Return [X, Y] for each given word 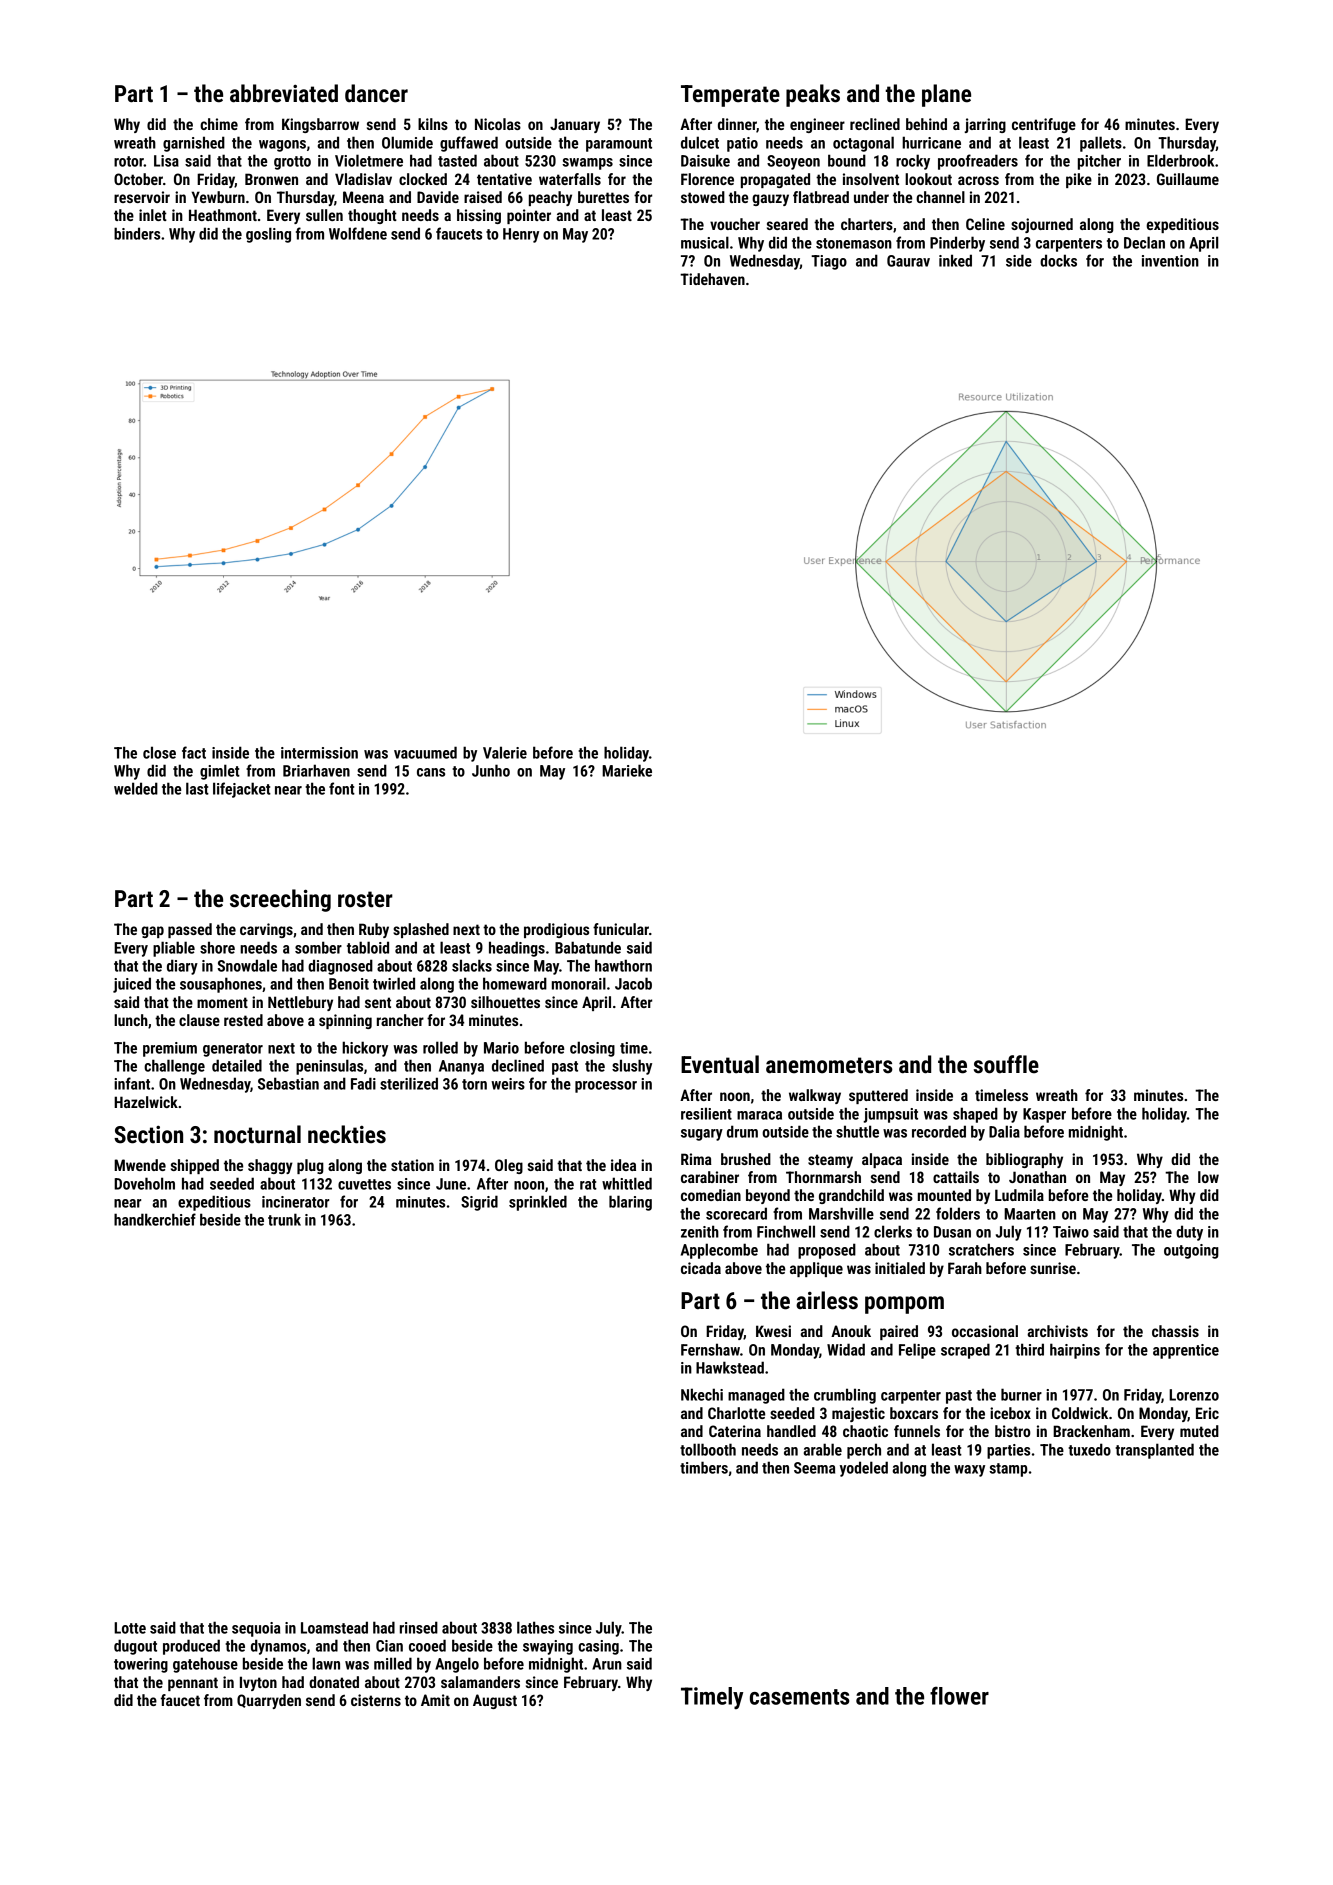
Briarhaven [316, 770]
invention [1170, 261]
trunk [284, 1219]
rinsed [419, 1627]
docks [1058, 260]
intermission [319, 753]
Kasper [1044, 1115]
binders [137, 233]
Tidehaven [712, 279]
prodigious [556, 930]
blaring [630, 1203]
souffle [1006, 1064]
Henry [521, 235]
